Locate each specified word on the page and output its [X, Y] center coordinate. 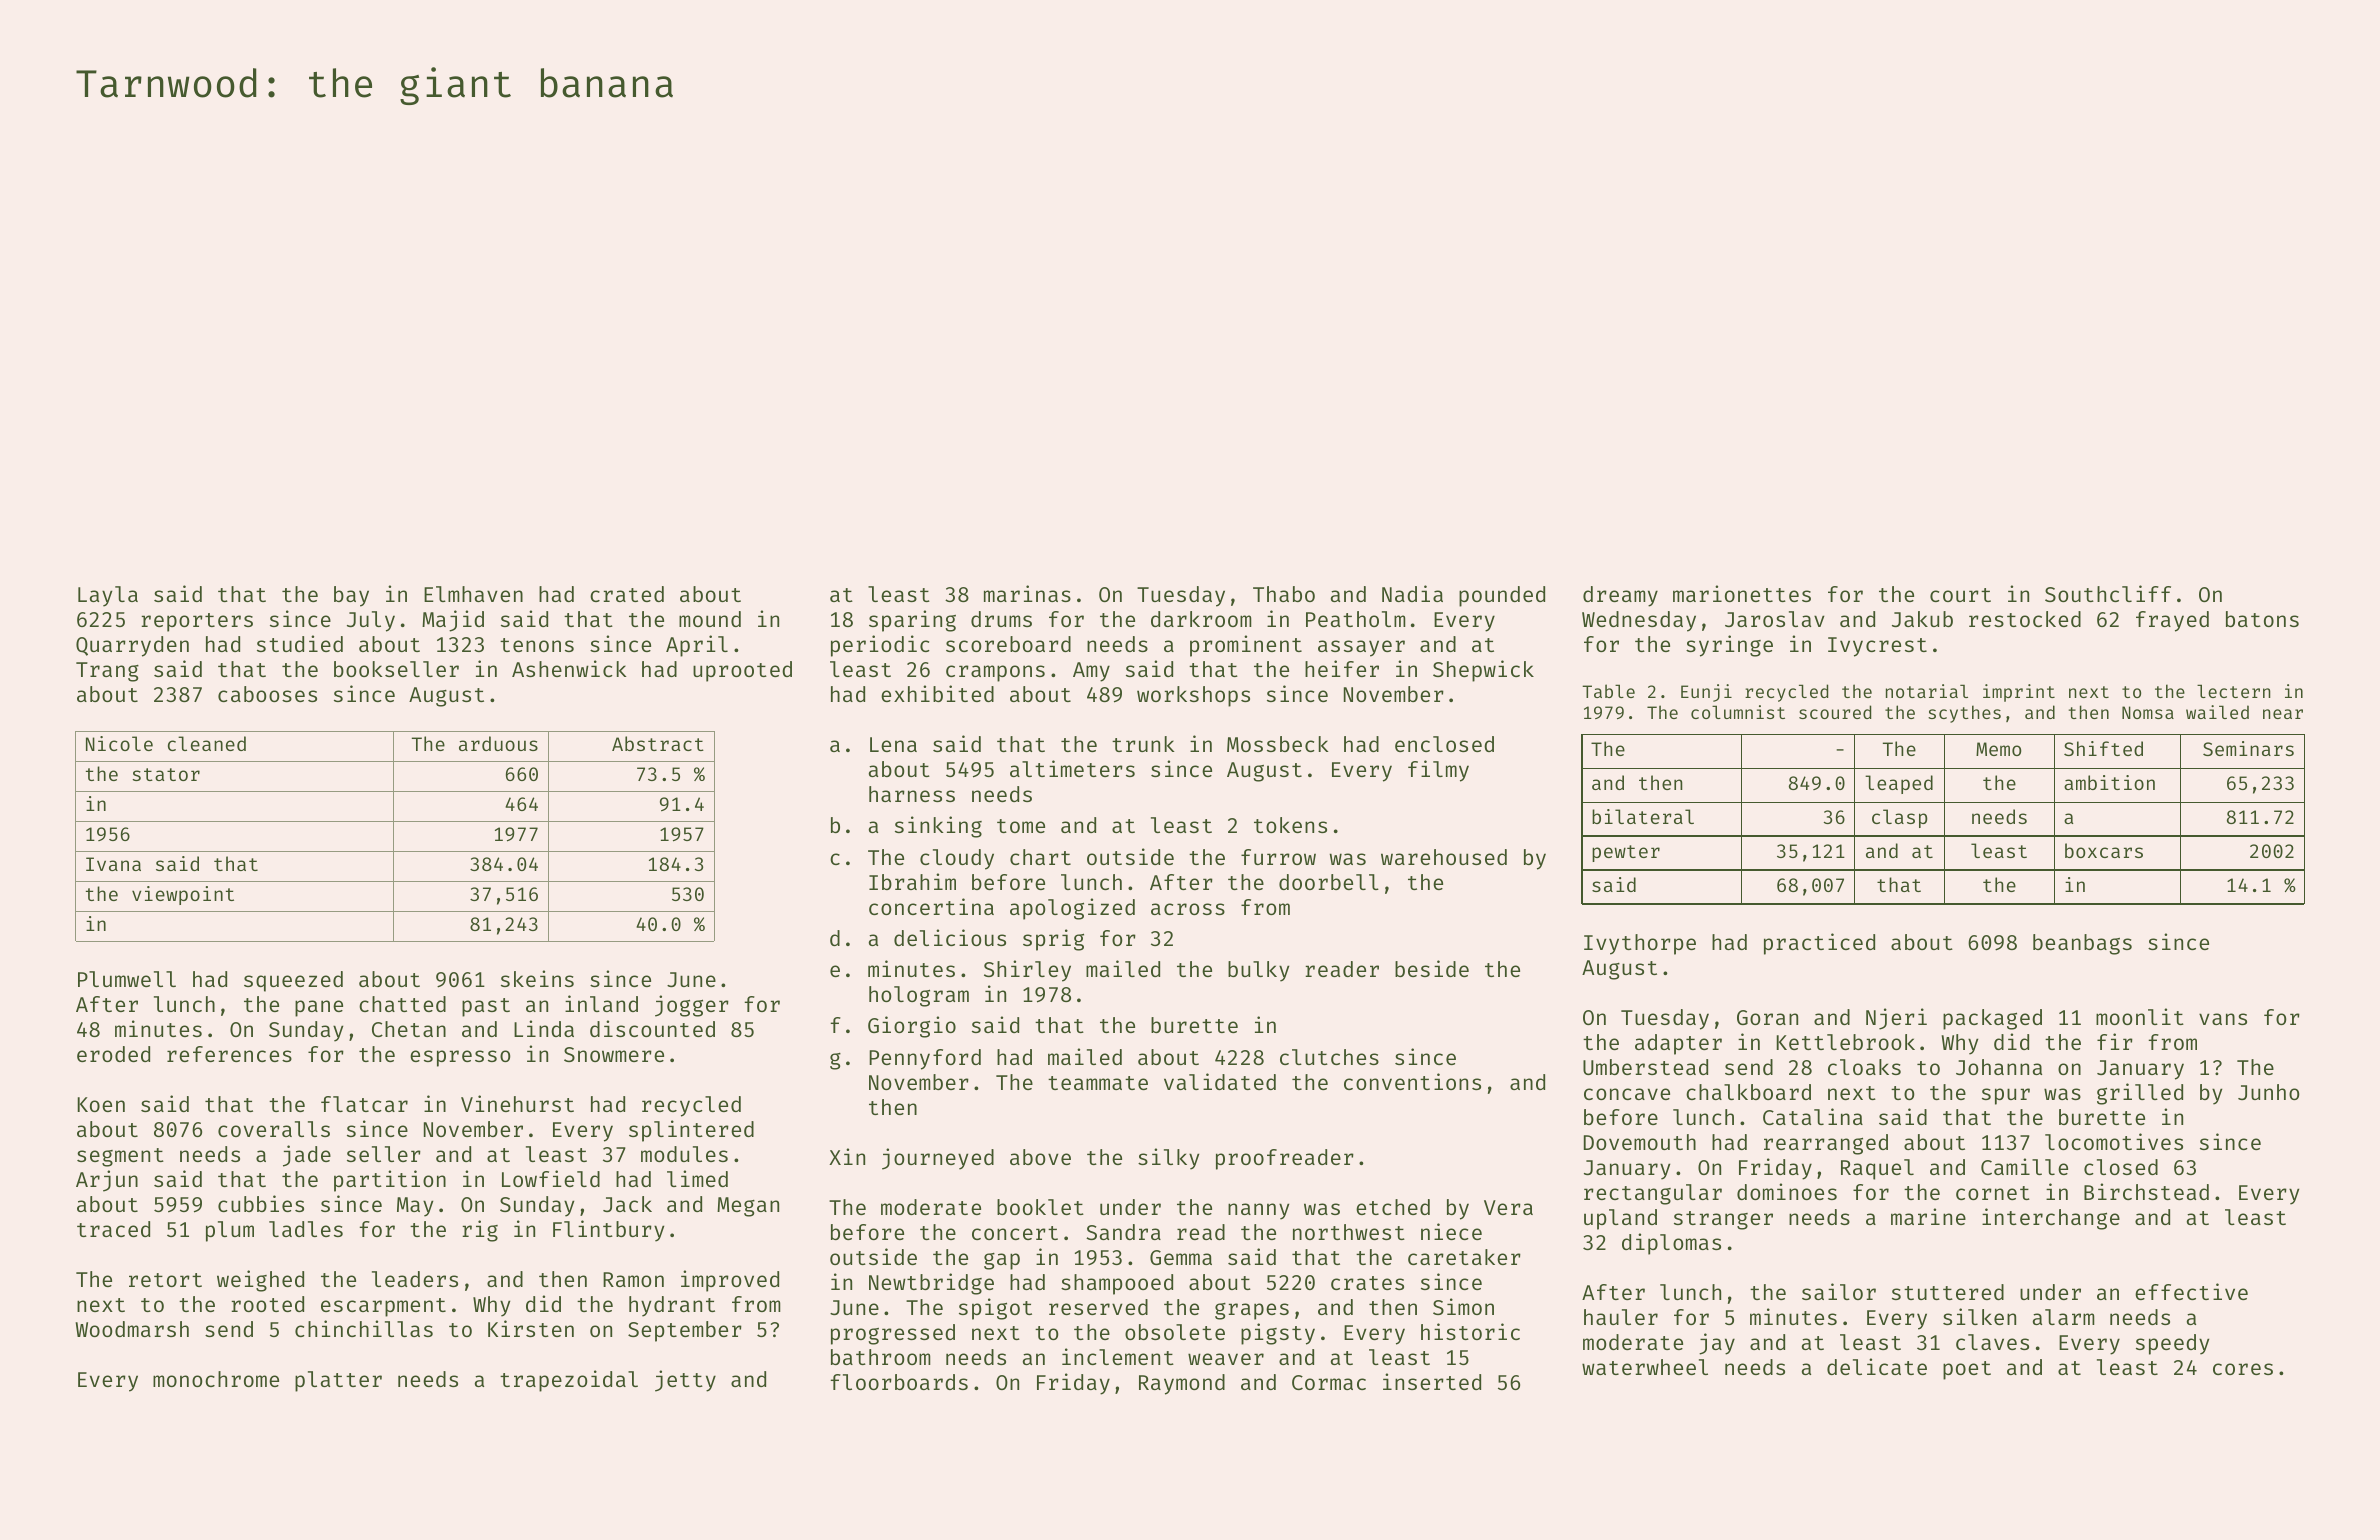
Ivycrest [1877, 647]
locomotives [2114, 1141]
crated [627, 594]
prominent [1246, 646]
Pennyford [925, 1059]
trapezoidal [569, 1381]
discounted [652, 1028]
